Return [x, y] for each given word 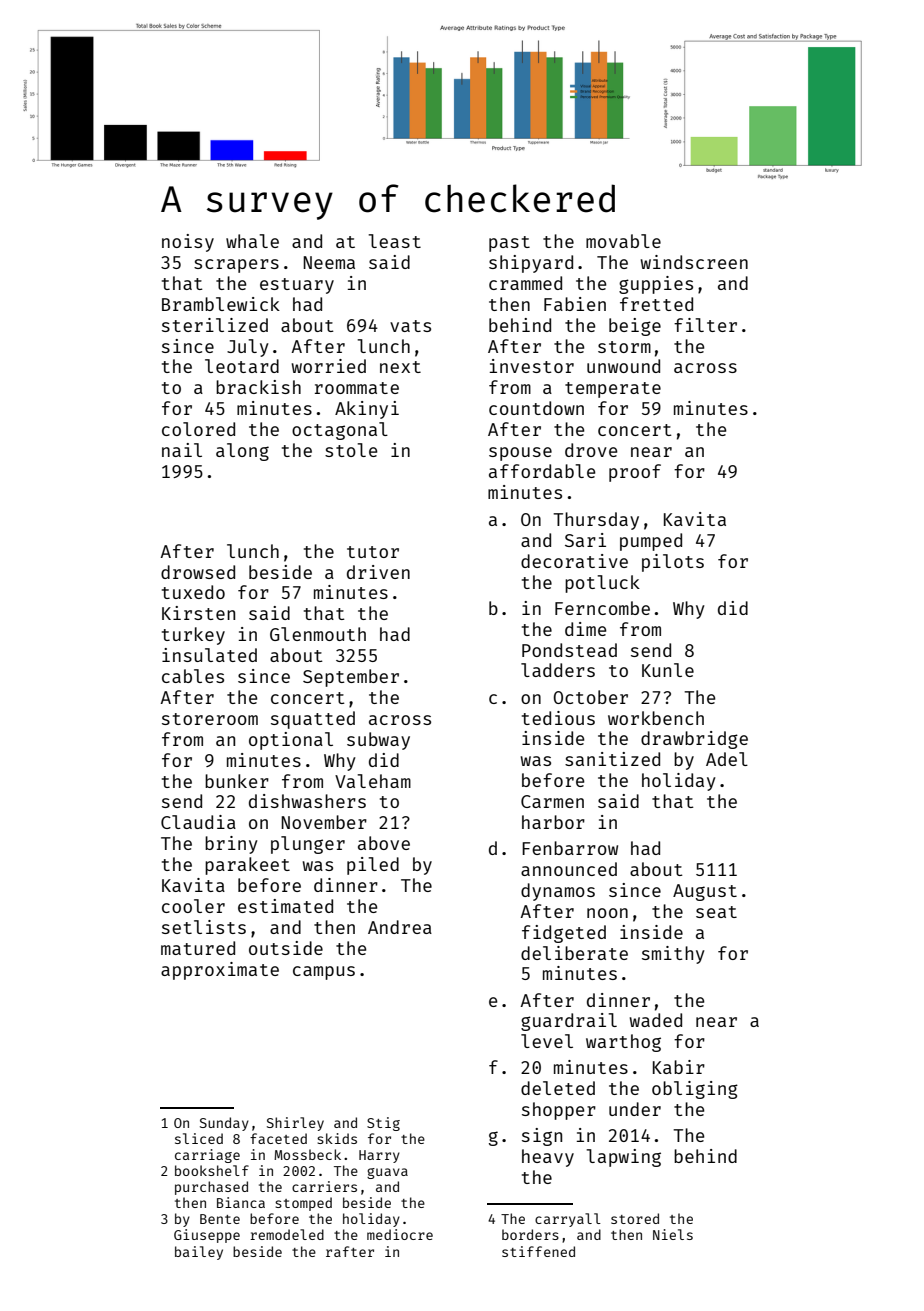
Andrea [400, 927]
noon [607, 913]
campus [324, 973]
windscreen [694, 262]
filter [705, 325]
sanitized [612, 759]
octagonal [340, 431]
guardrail [569, 1022]
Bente [220, 1219]
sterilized [215, 325]
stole [351, 450]
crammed [525, 283]
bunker [237, 781]
